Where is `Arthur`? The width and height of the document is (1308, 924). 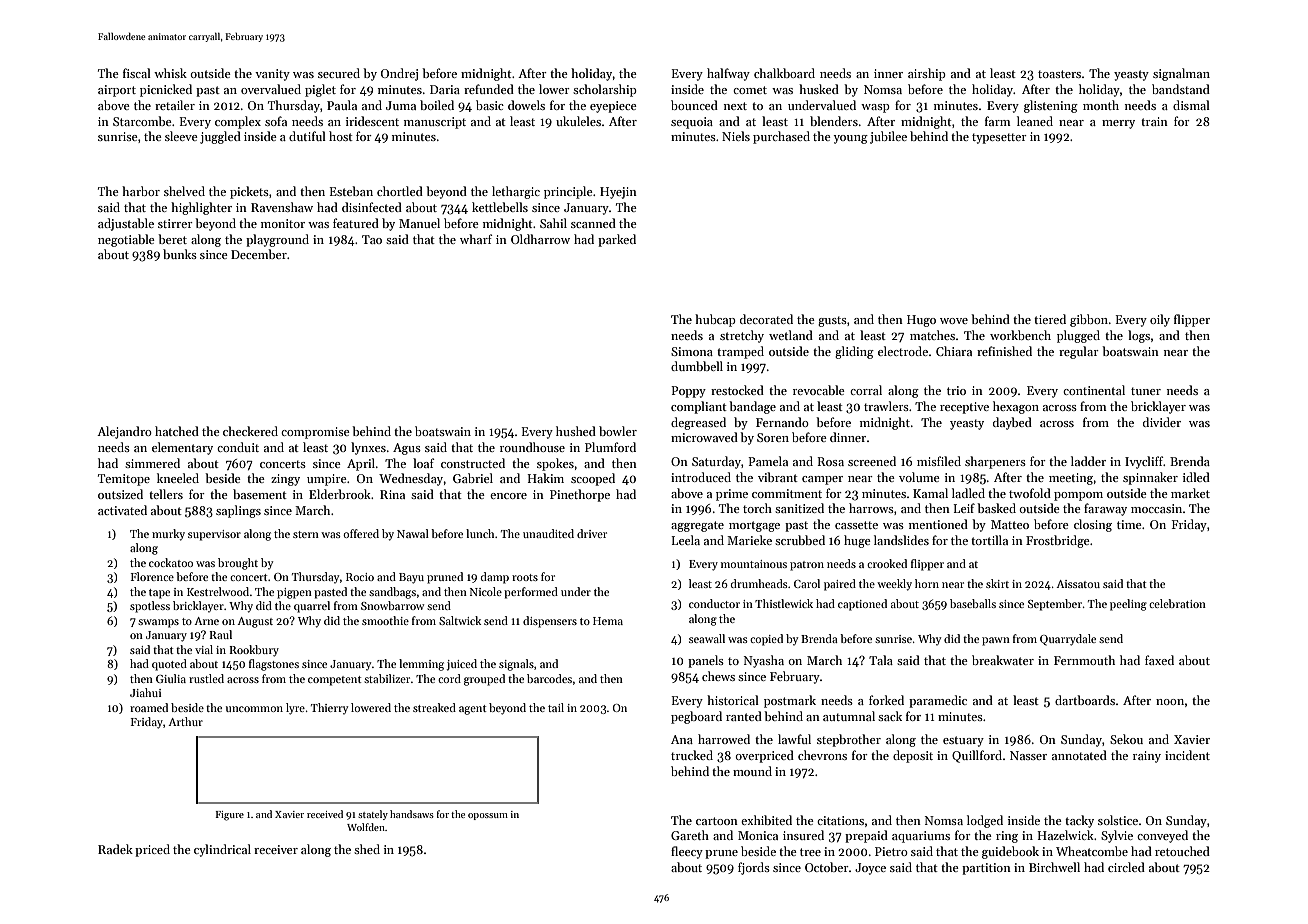 Arthur is located at coordinates (185, 721).
